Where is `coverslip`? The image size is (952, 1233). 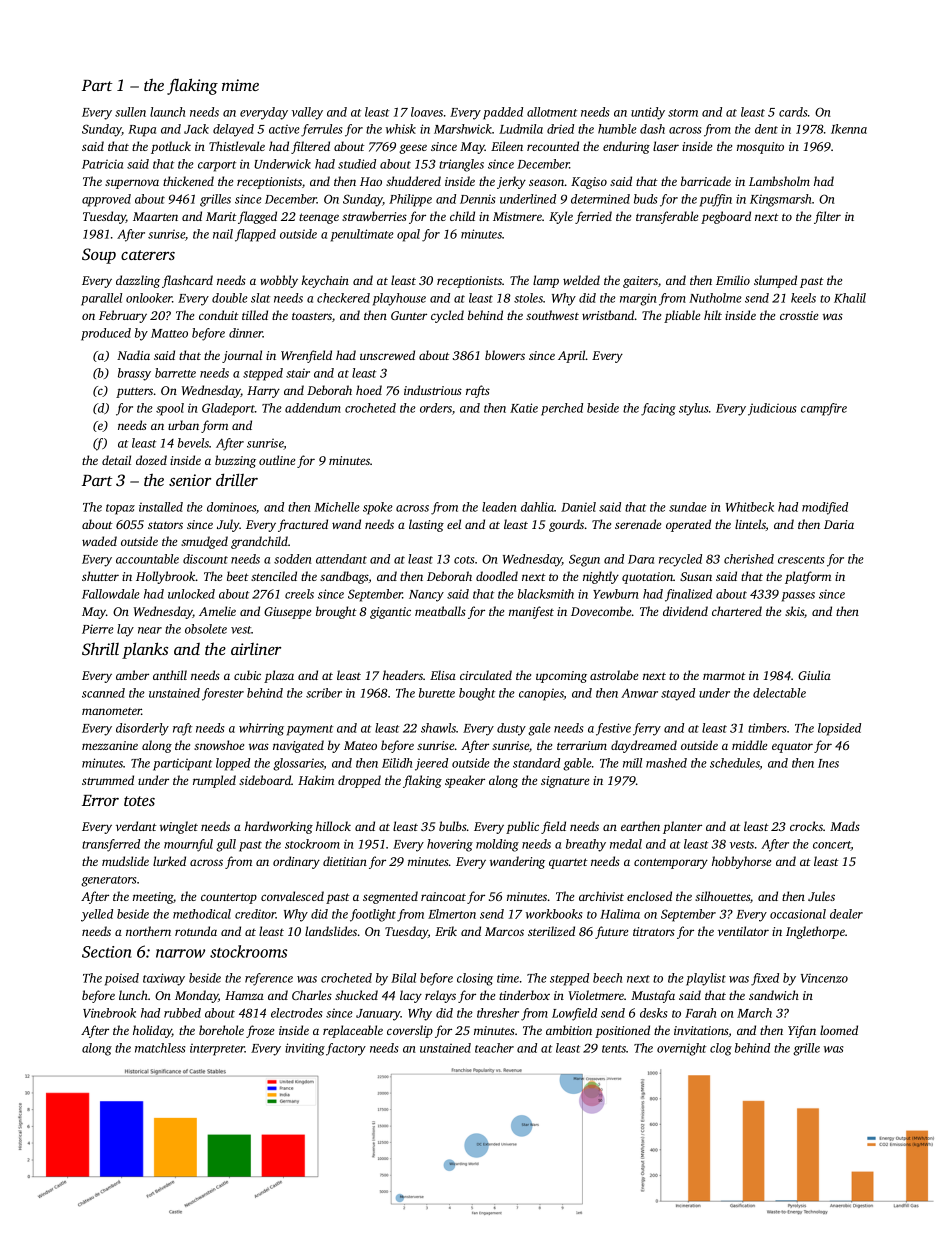 coverslip is located at coordinates (410, 1031).
